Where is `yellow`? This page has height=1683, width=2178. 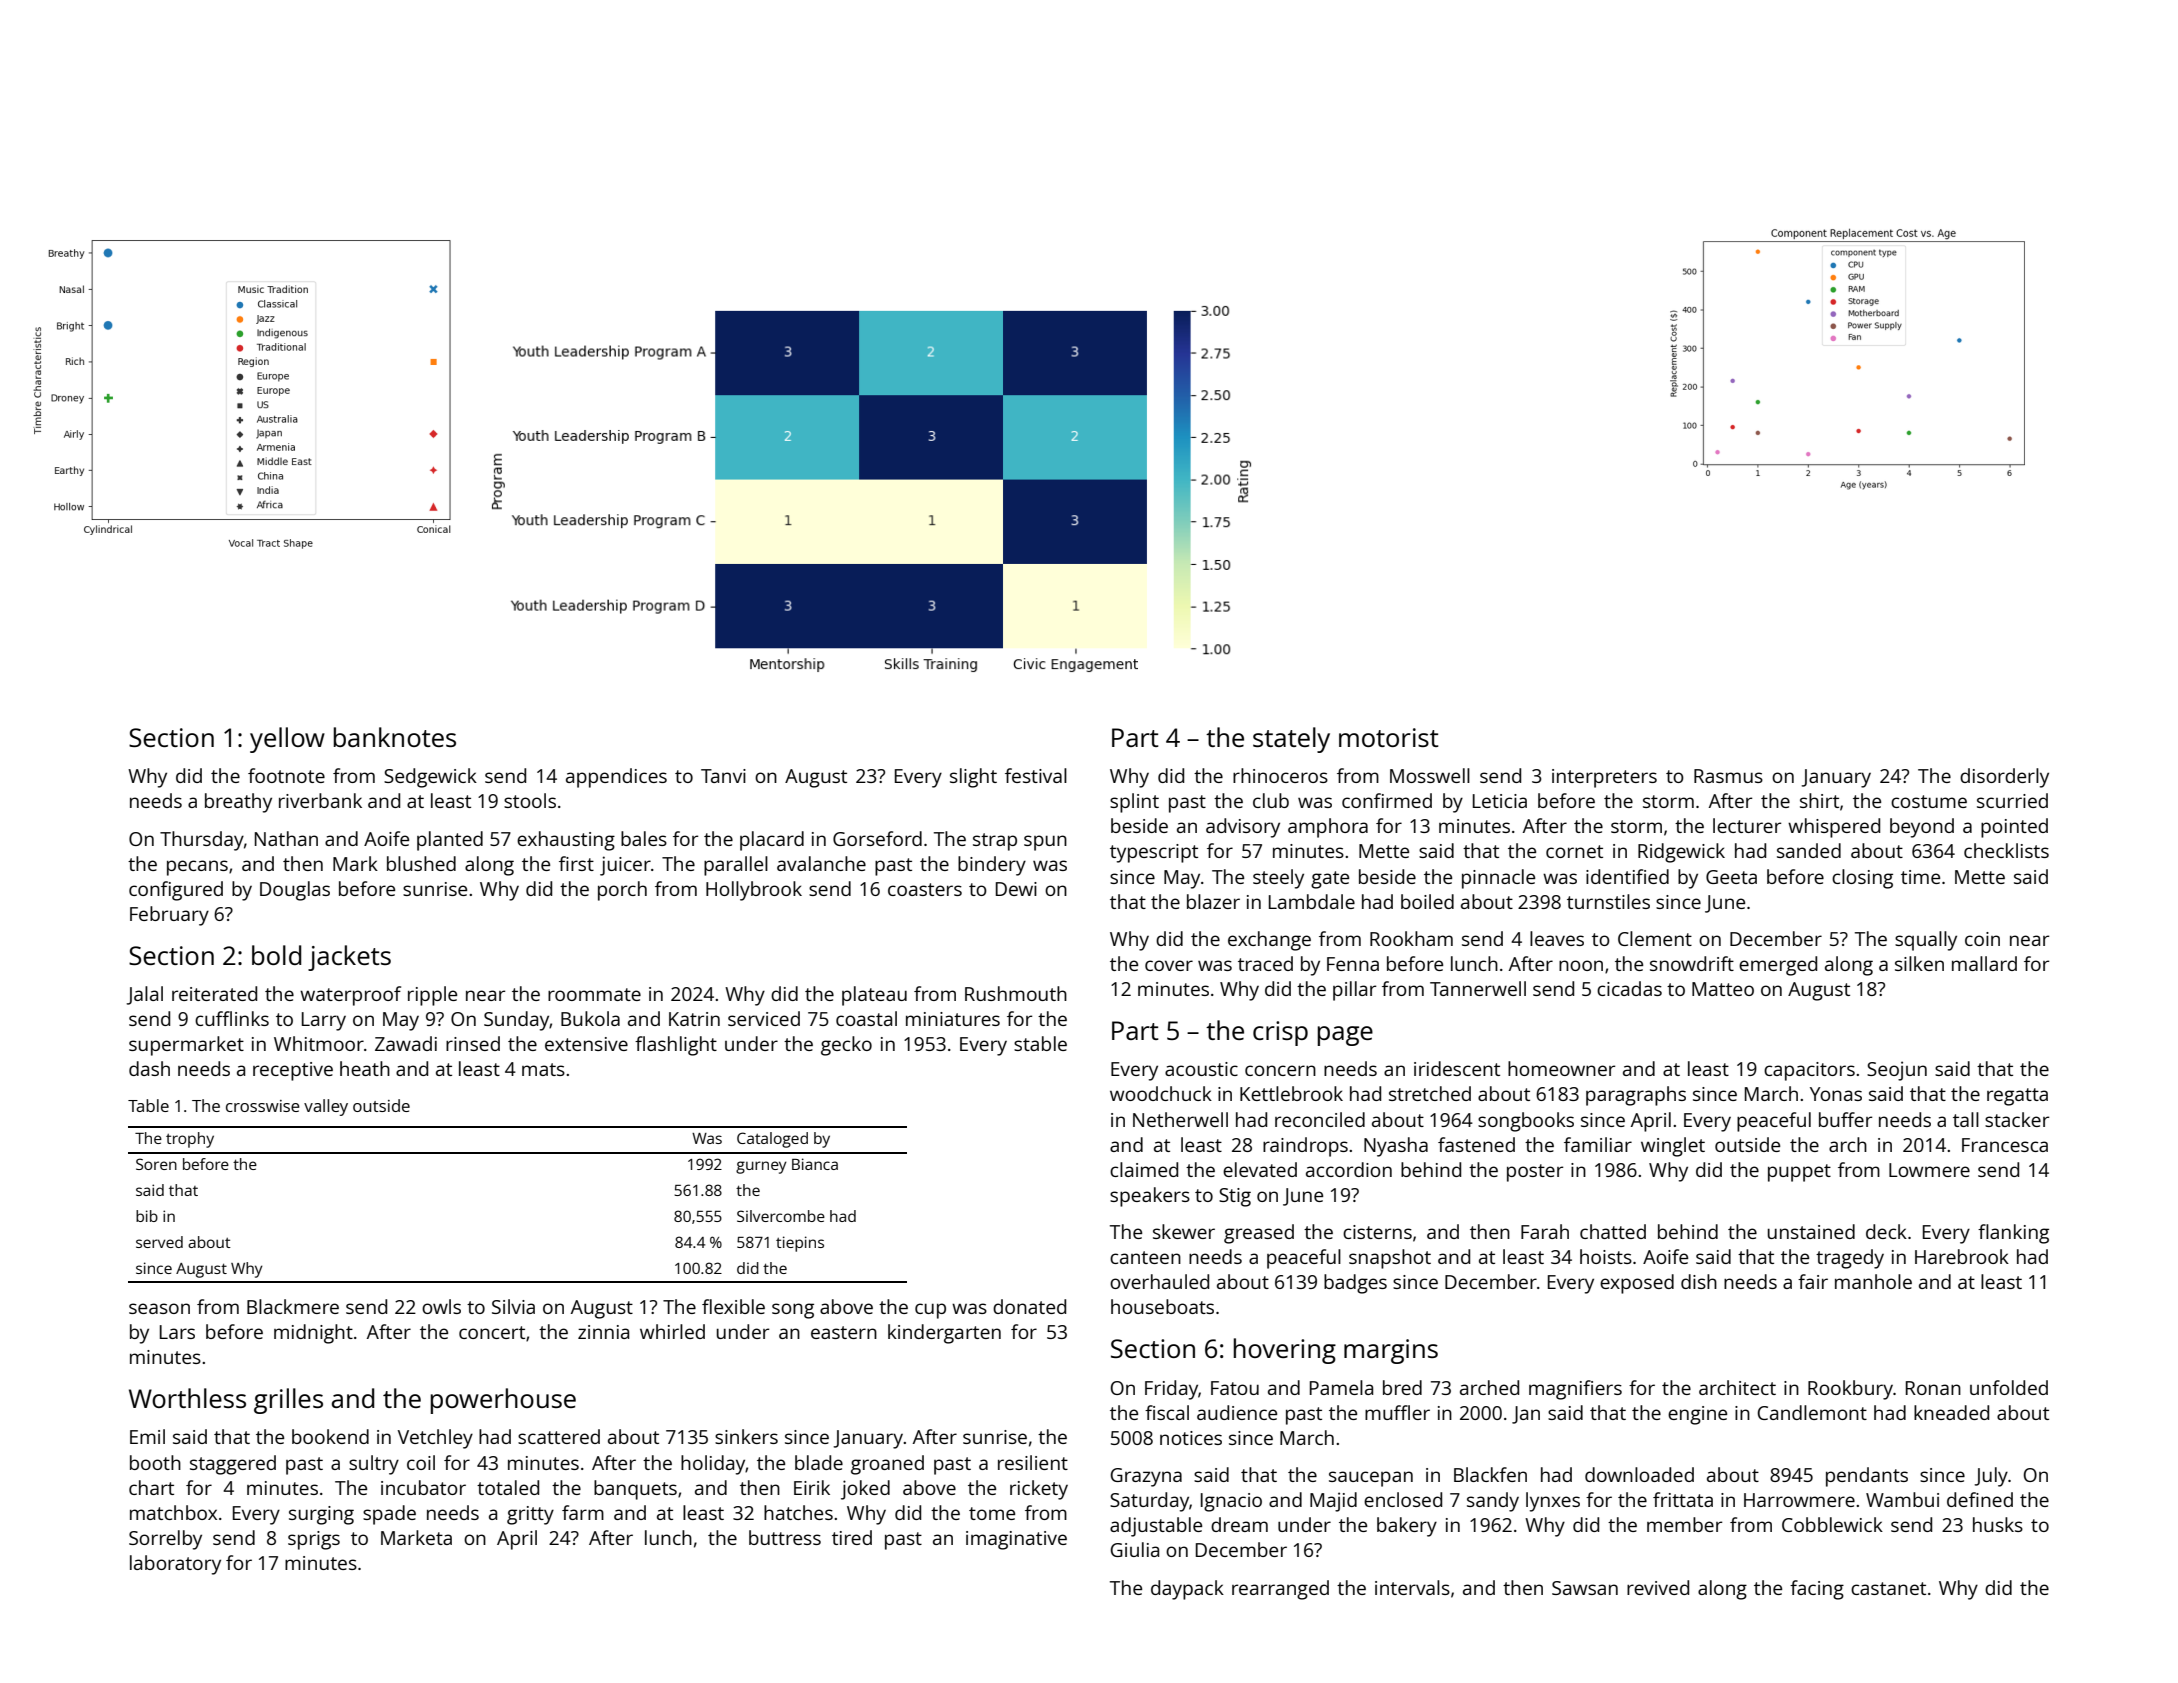 yellow is located at coordinates (287, 740).
